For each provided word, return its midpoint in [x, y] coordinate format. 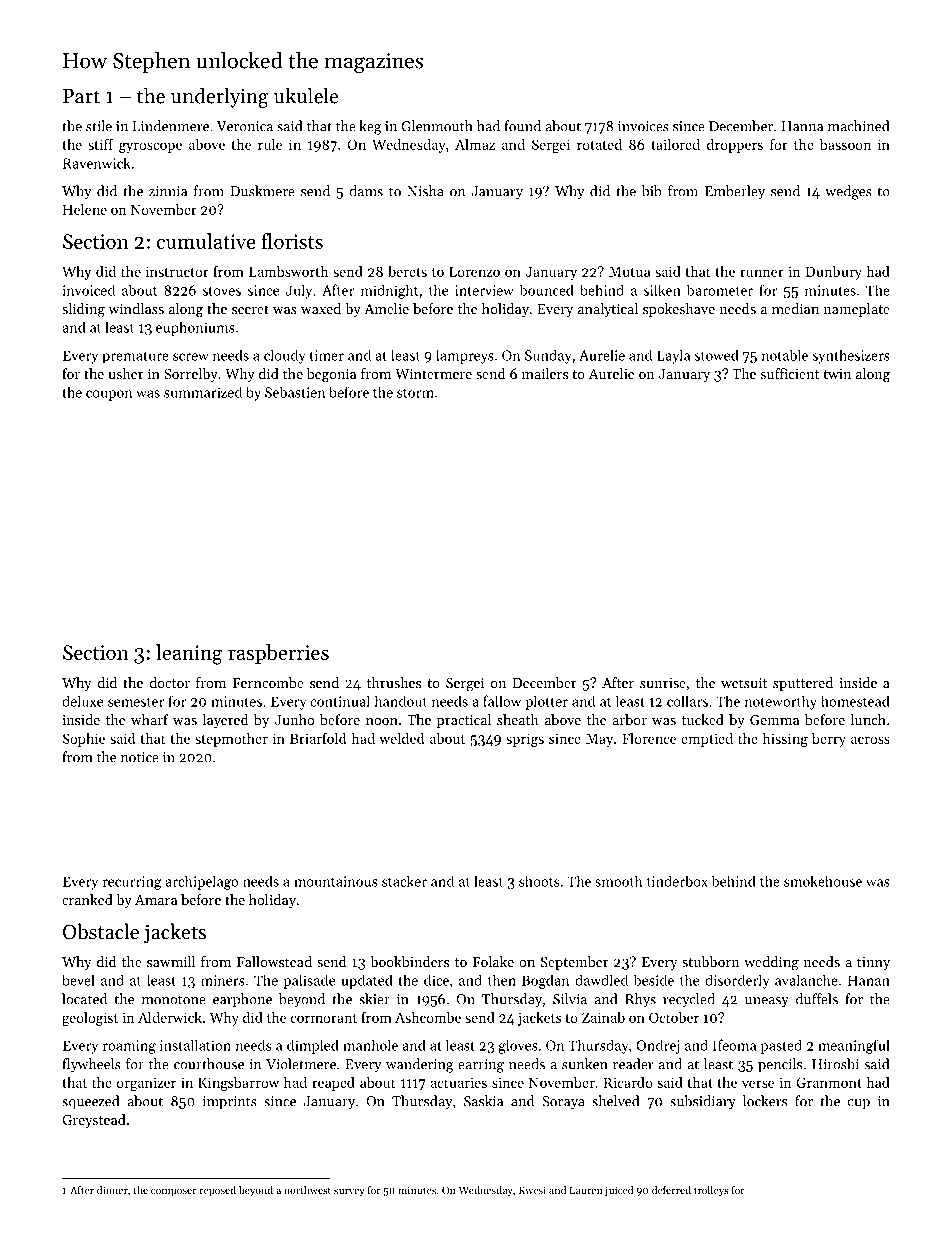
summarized [203, 392]
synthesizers [851, 356]
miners [223, 980]
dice [436, 980]
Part [81, 96]
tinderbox [677, 881]
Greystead [94, 1121]
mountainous [336, 881]
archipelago [201, 882]
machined [858, 126]
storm [415, 393]
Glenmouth [437, 126]
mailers [545, 373]
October [674, 1017]
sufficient [790, 373]
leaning [189, 654]
